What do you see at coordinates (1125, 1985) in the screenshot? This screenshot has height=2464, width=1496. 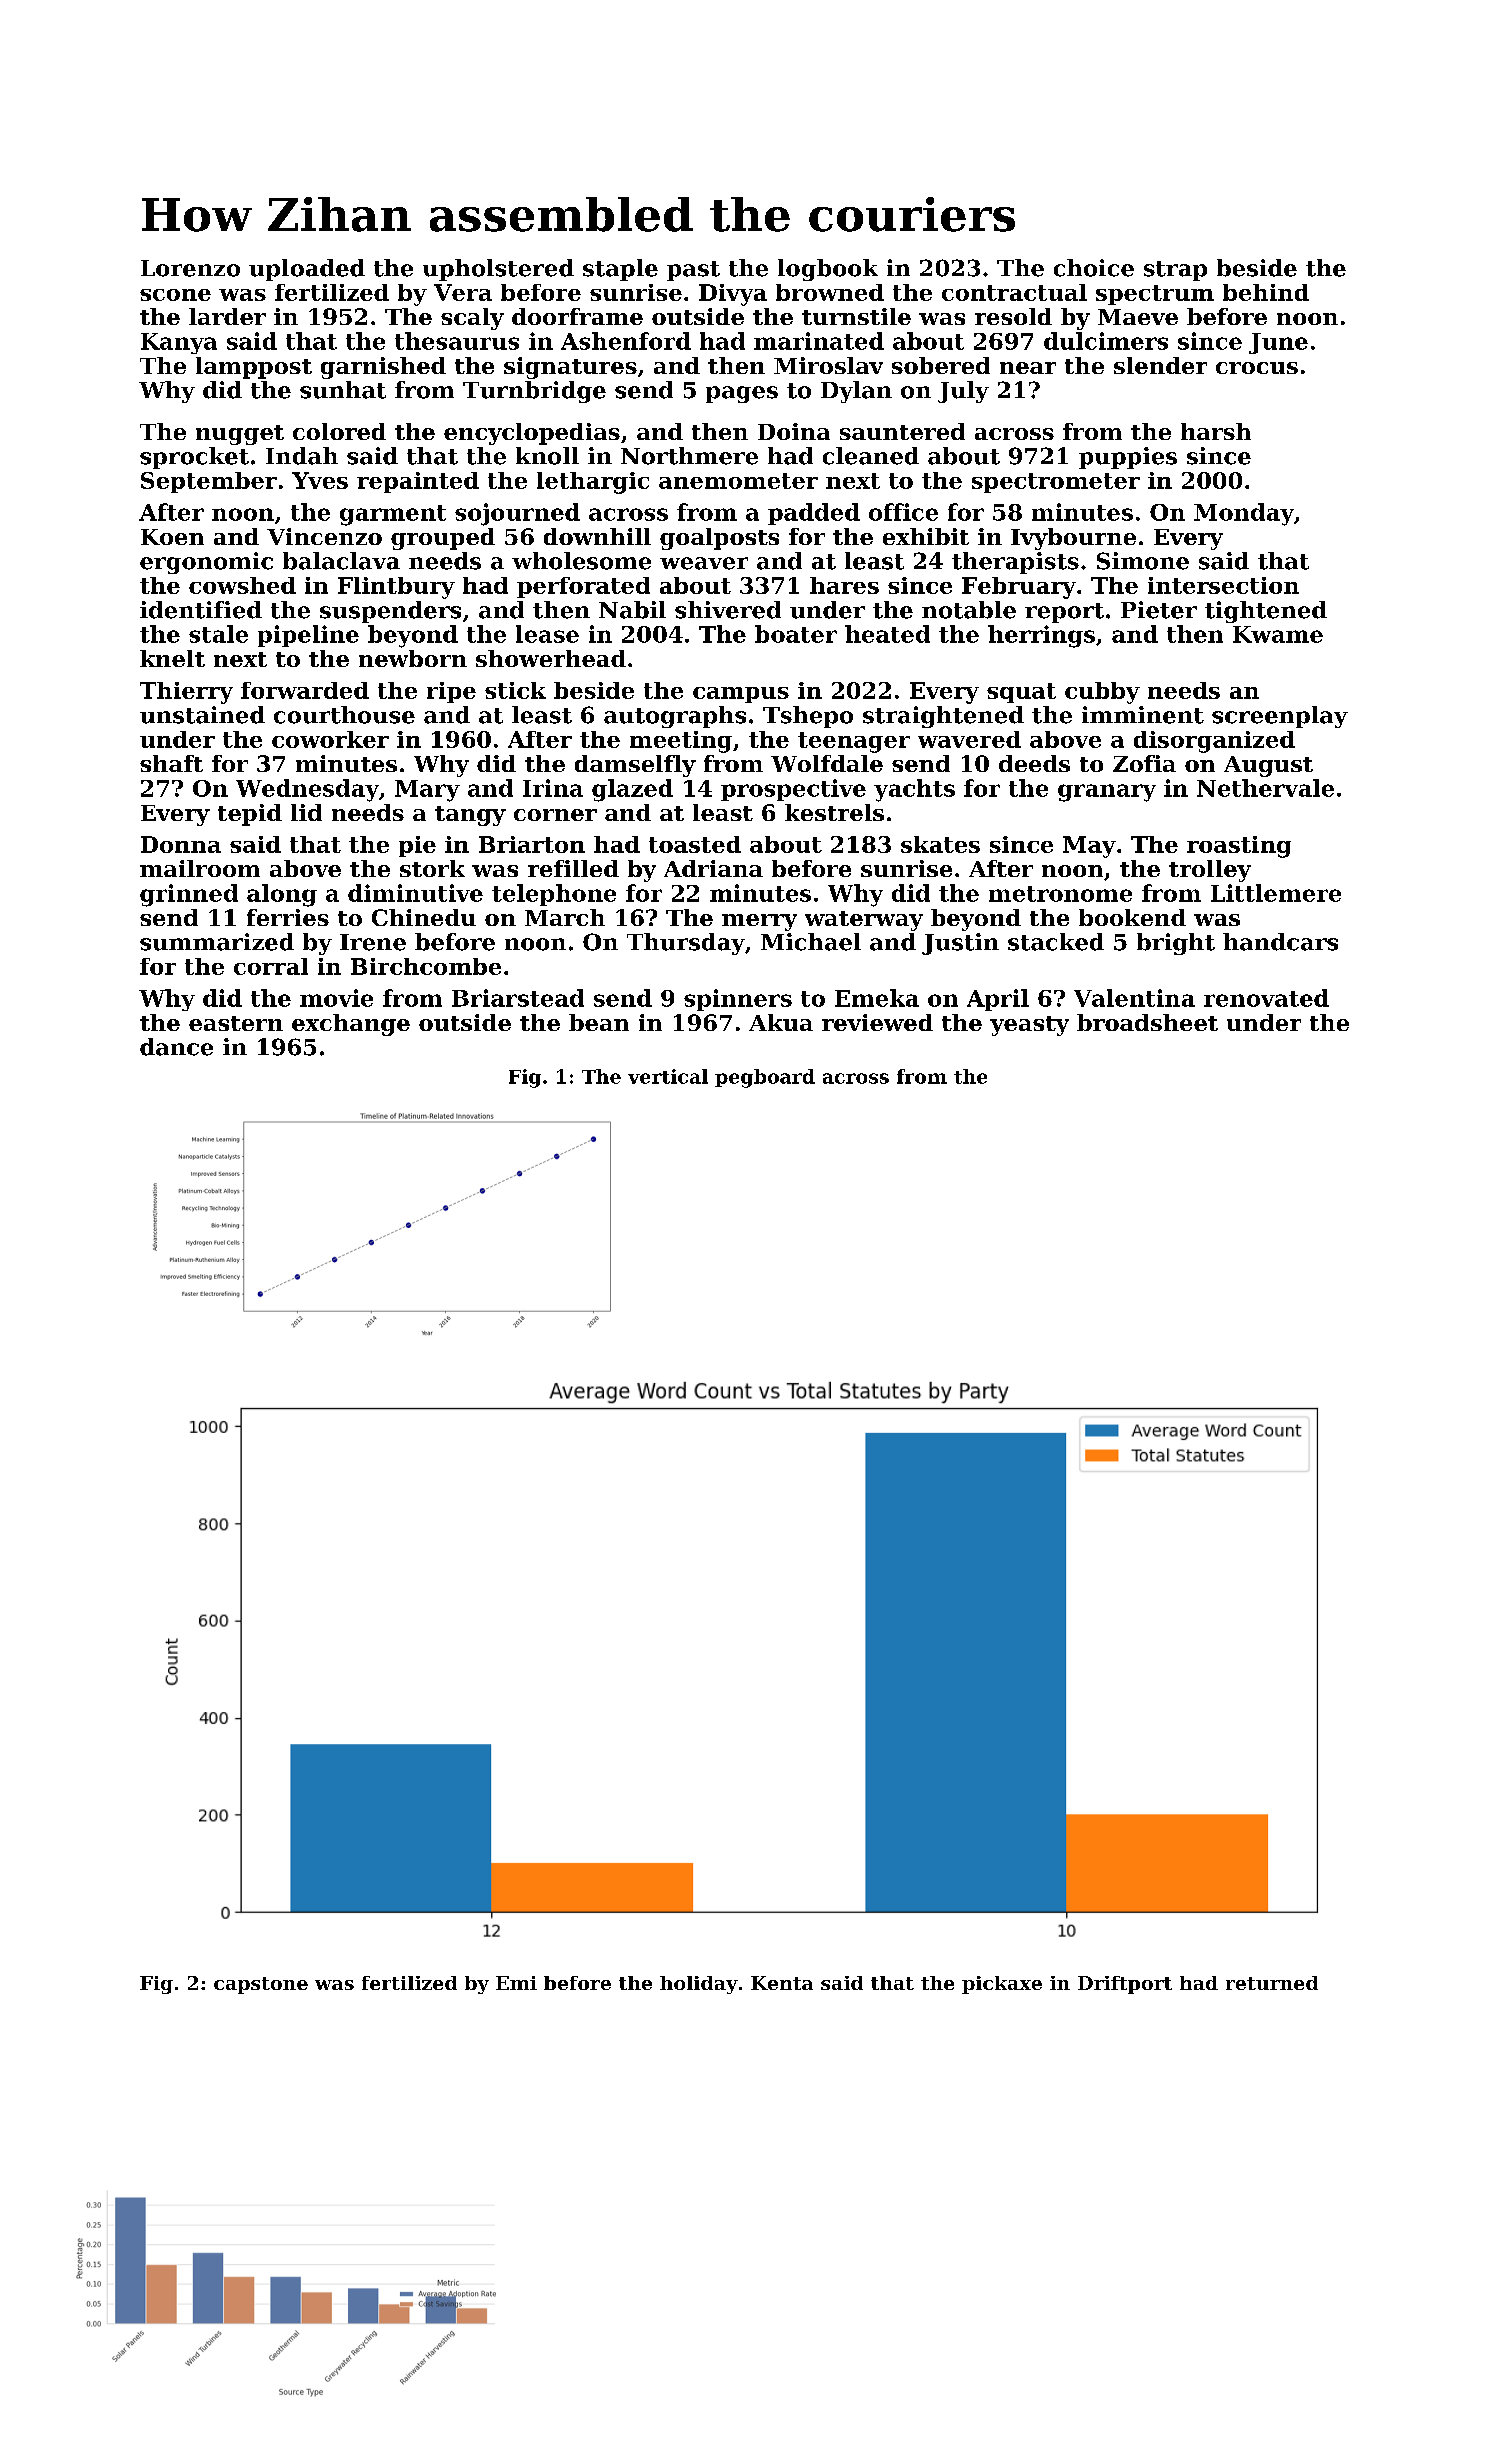 I see `Driftport` at bounding box center [1125, 1985].
